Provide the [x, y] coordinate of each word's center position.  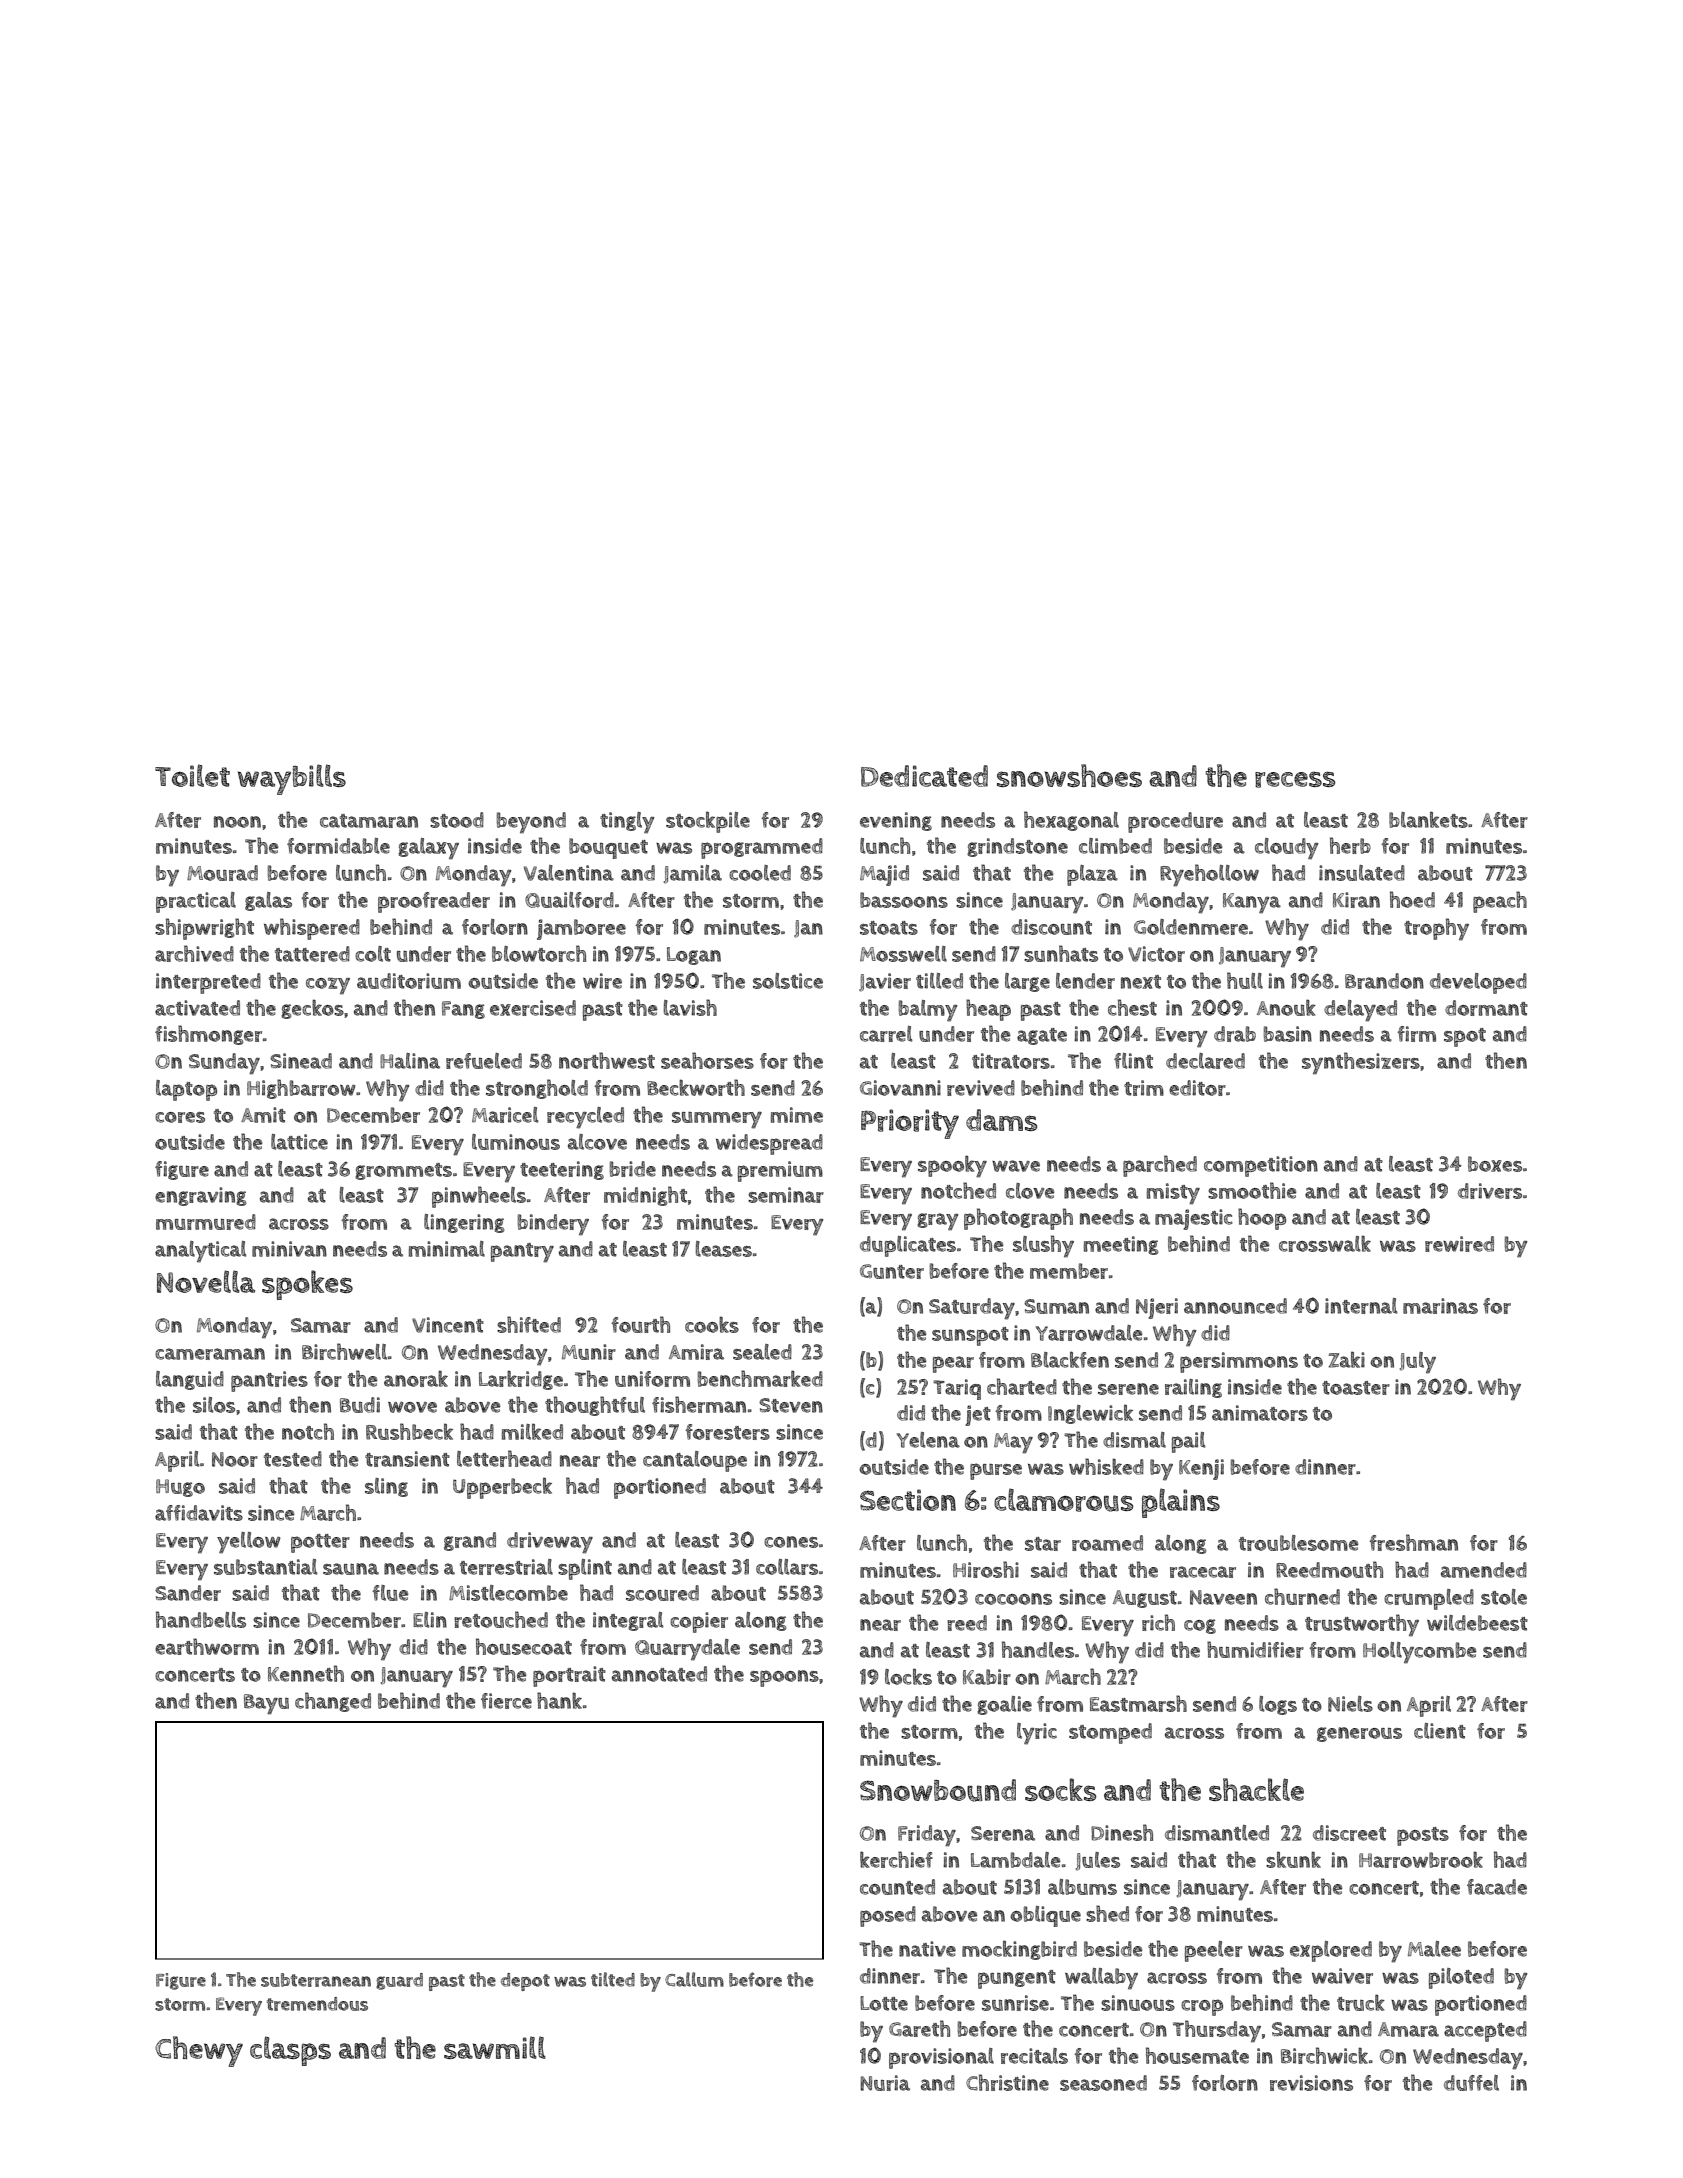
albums [1082, 1887]
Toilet [192, 775]
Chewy [199, 2051]
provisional [941, 2058]
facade [1497, 1887]
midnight [645, 1196]
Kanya [1252, 903]
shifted [529, 1324]
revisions [1311, 2083]
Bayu [266, 1704]
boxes [1495, 1164]
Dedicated [924, 776]
